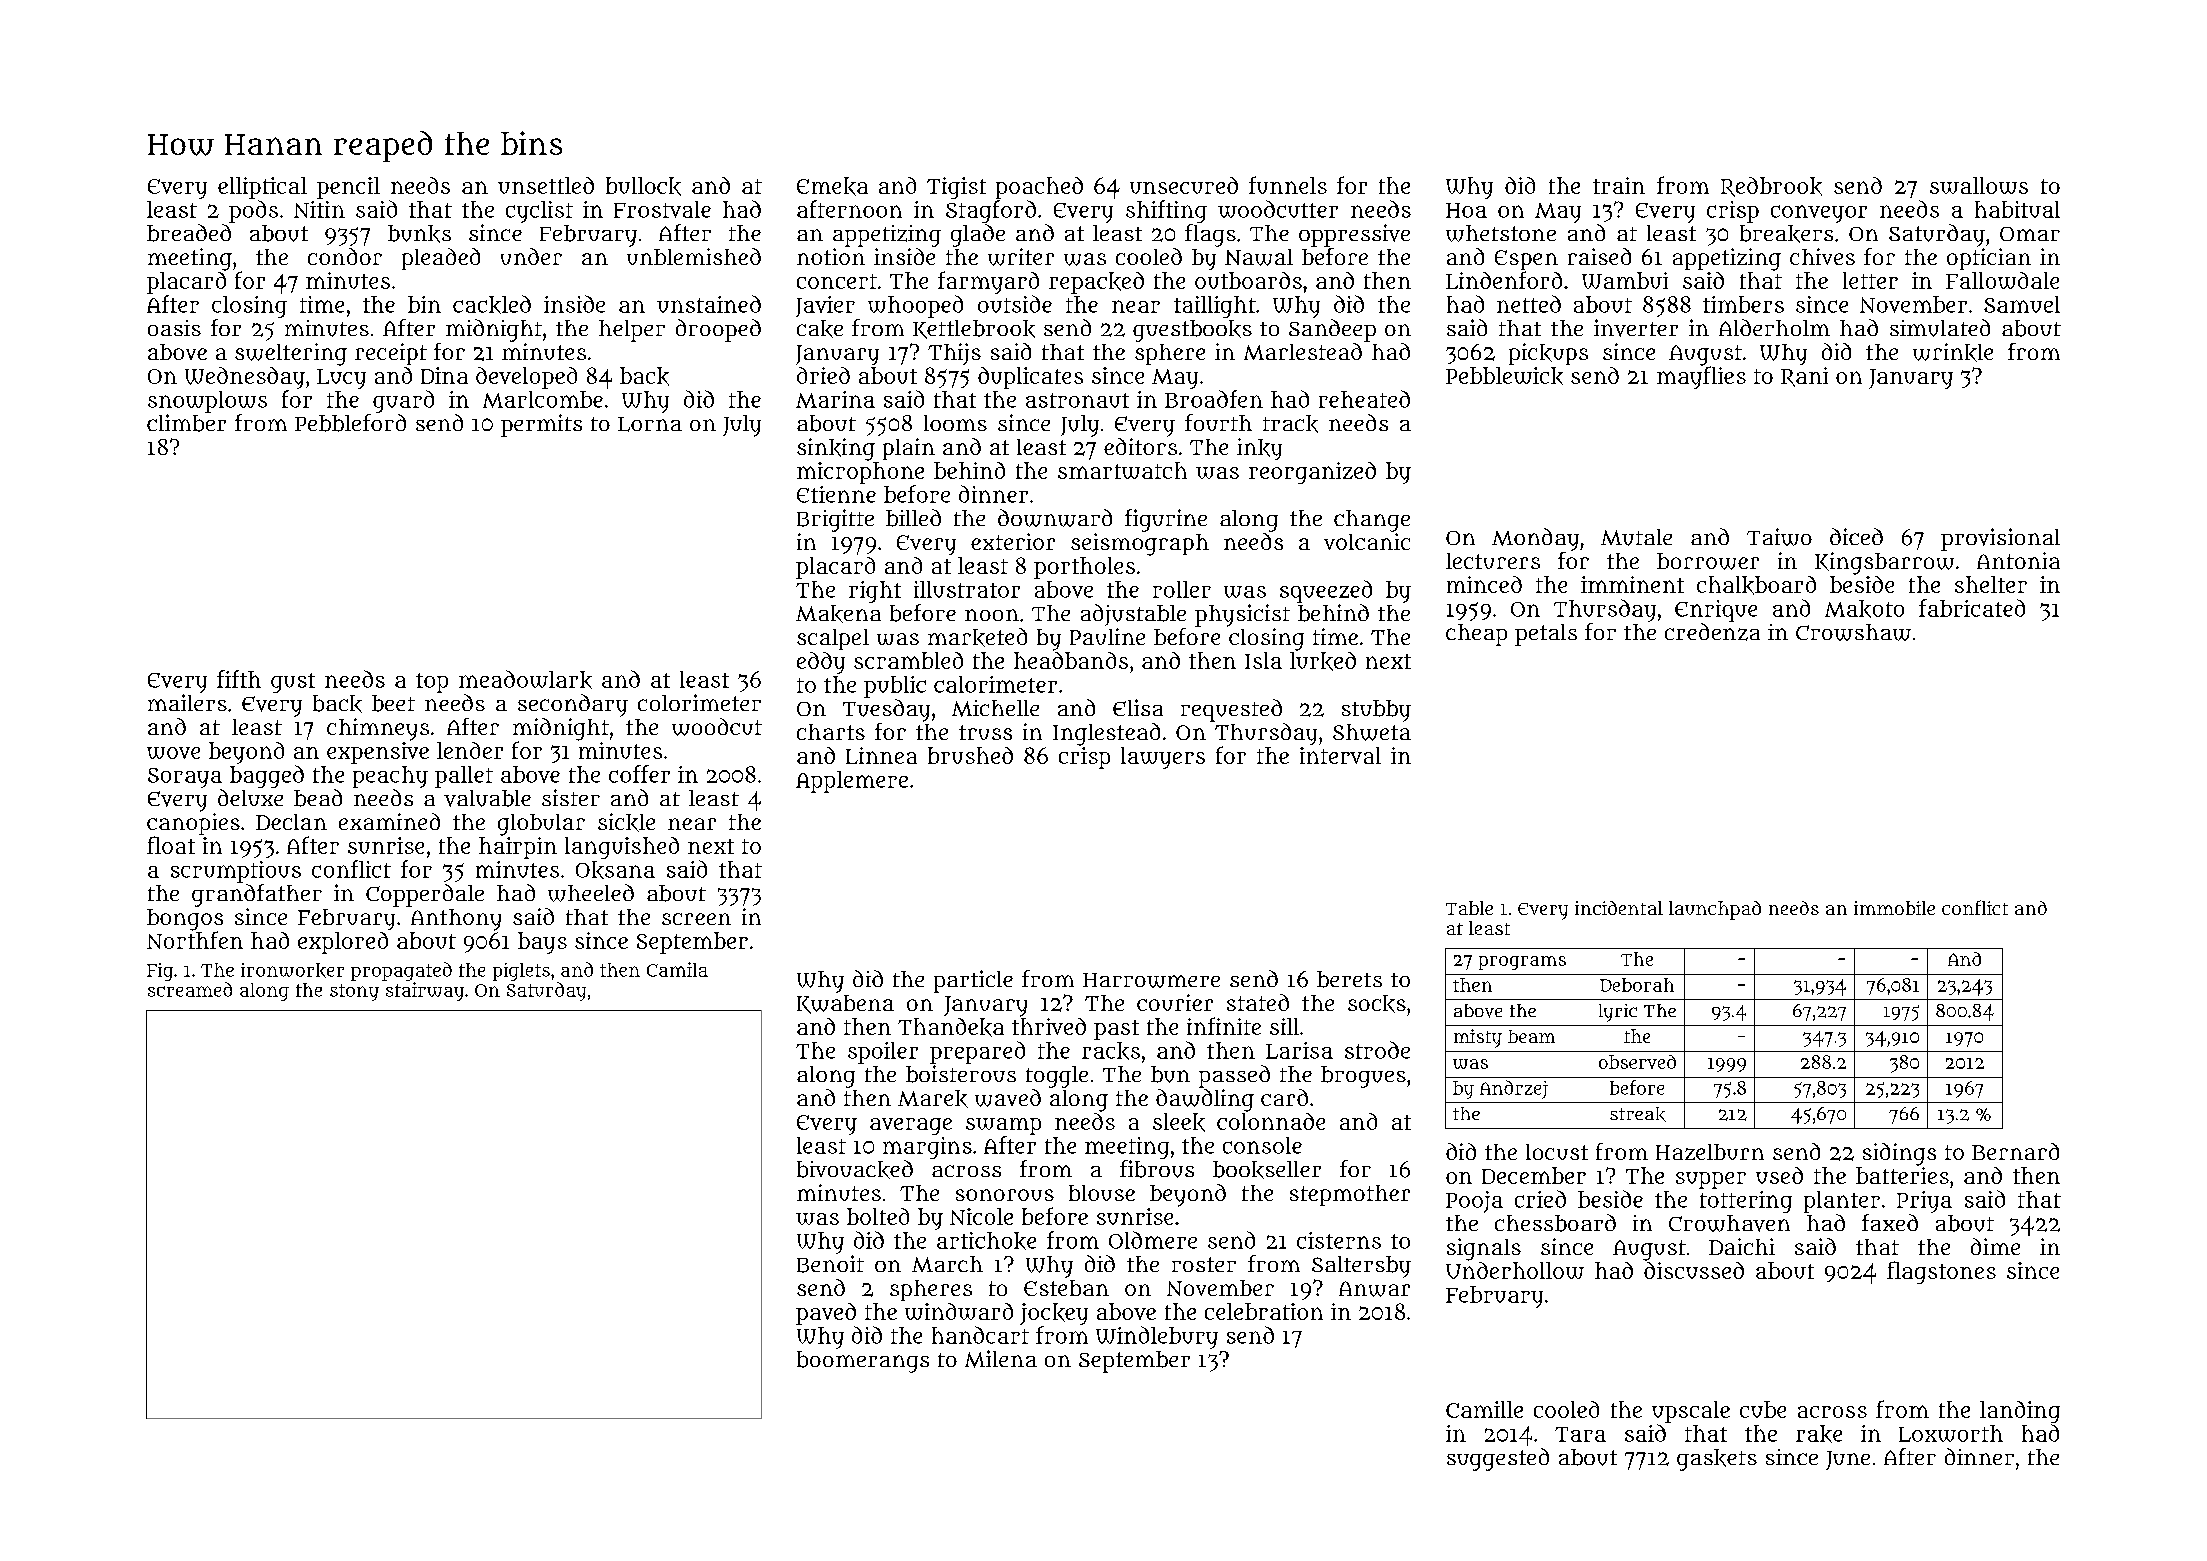 This page has height=1561, width=2207. Describe the element at coordinates (1701, 377) in the page. I see `mayflies` at that location.
